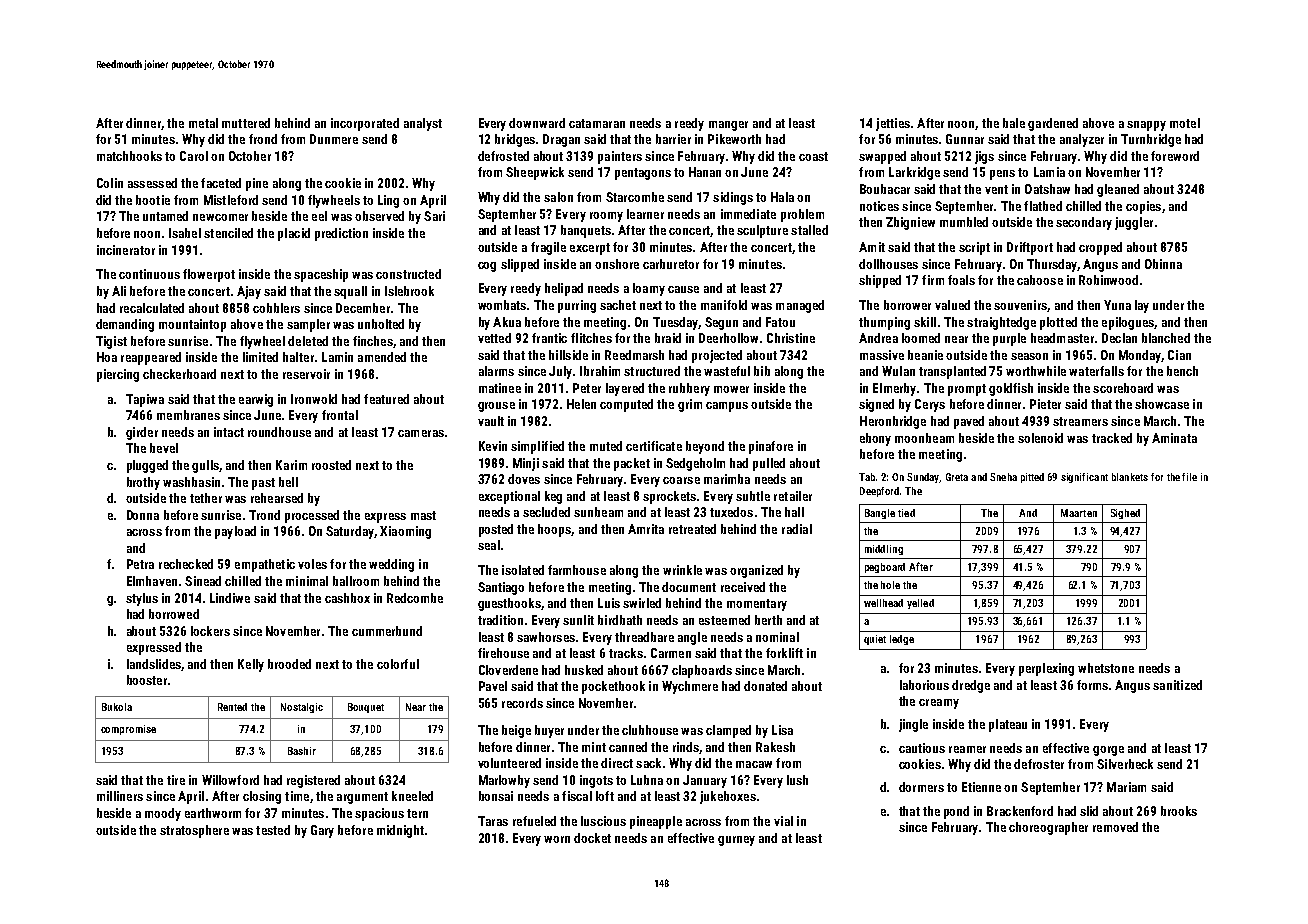 This screenshot has width=1308, height=924. Describe the element at coordinates (906, 513) in the screenshot. I see `tied` at that location.
